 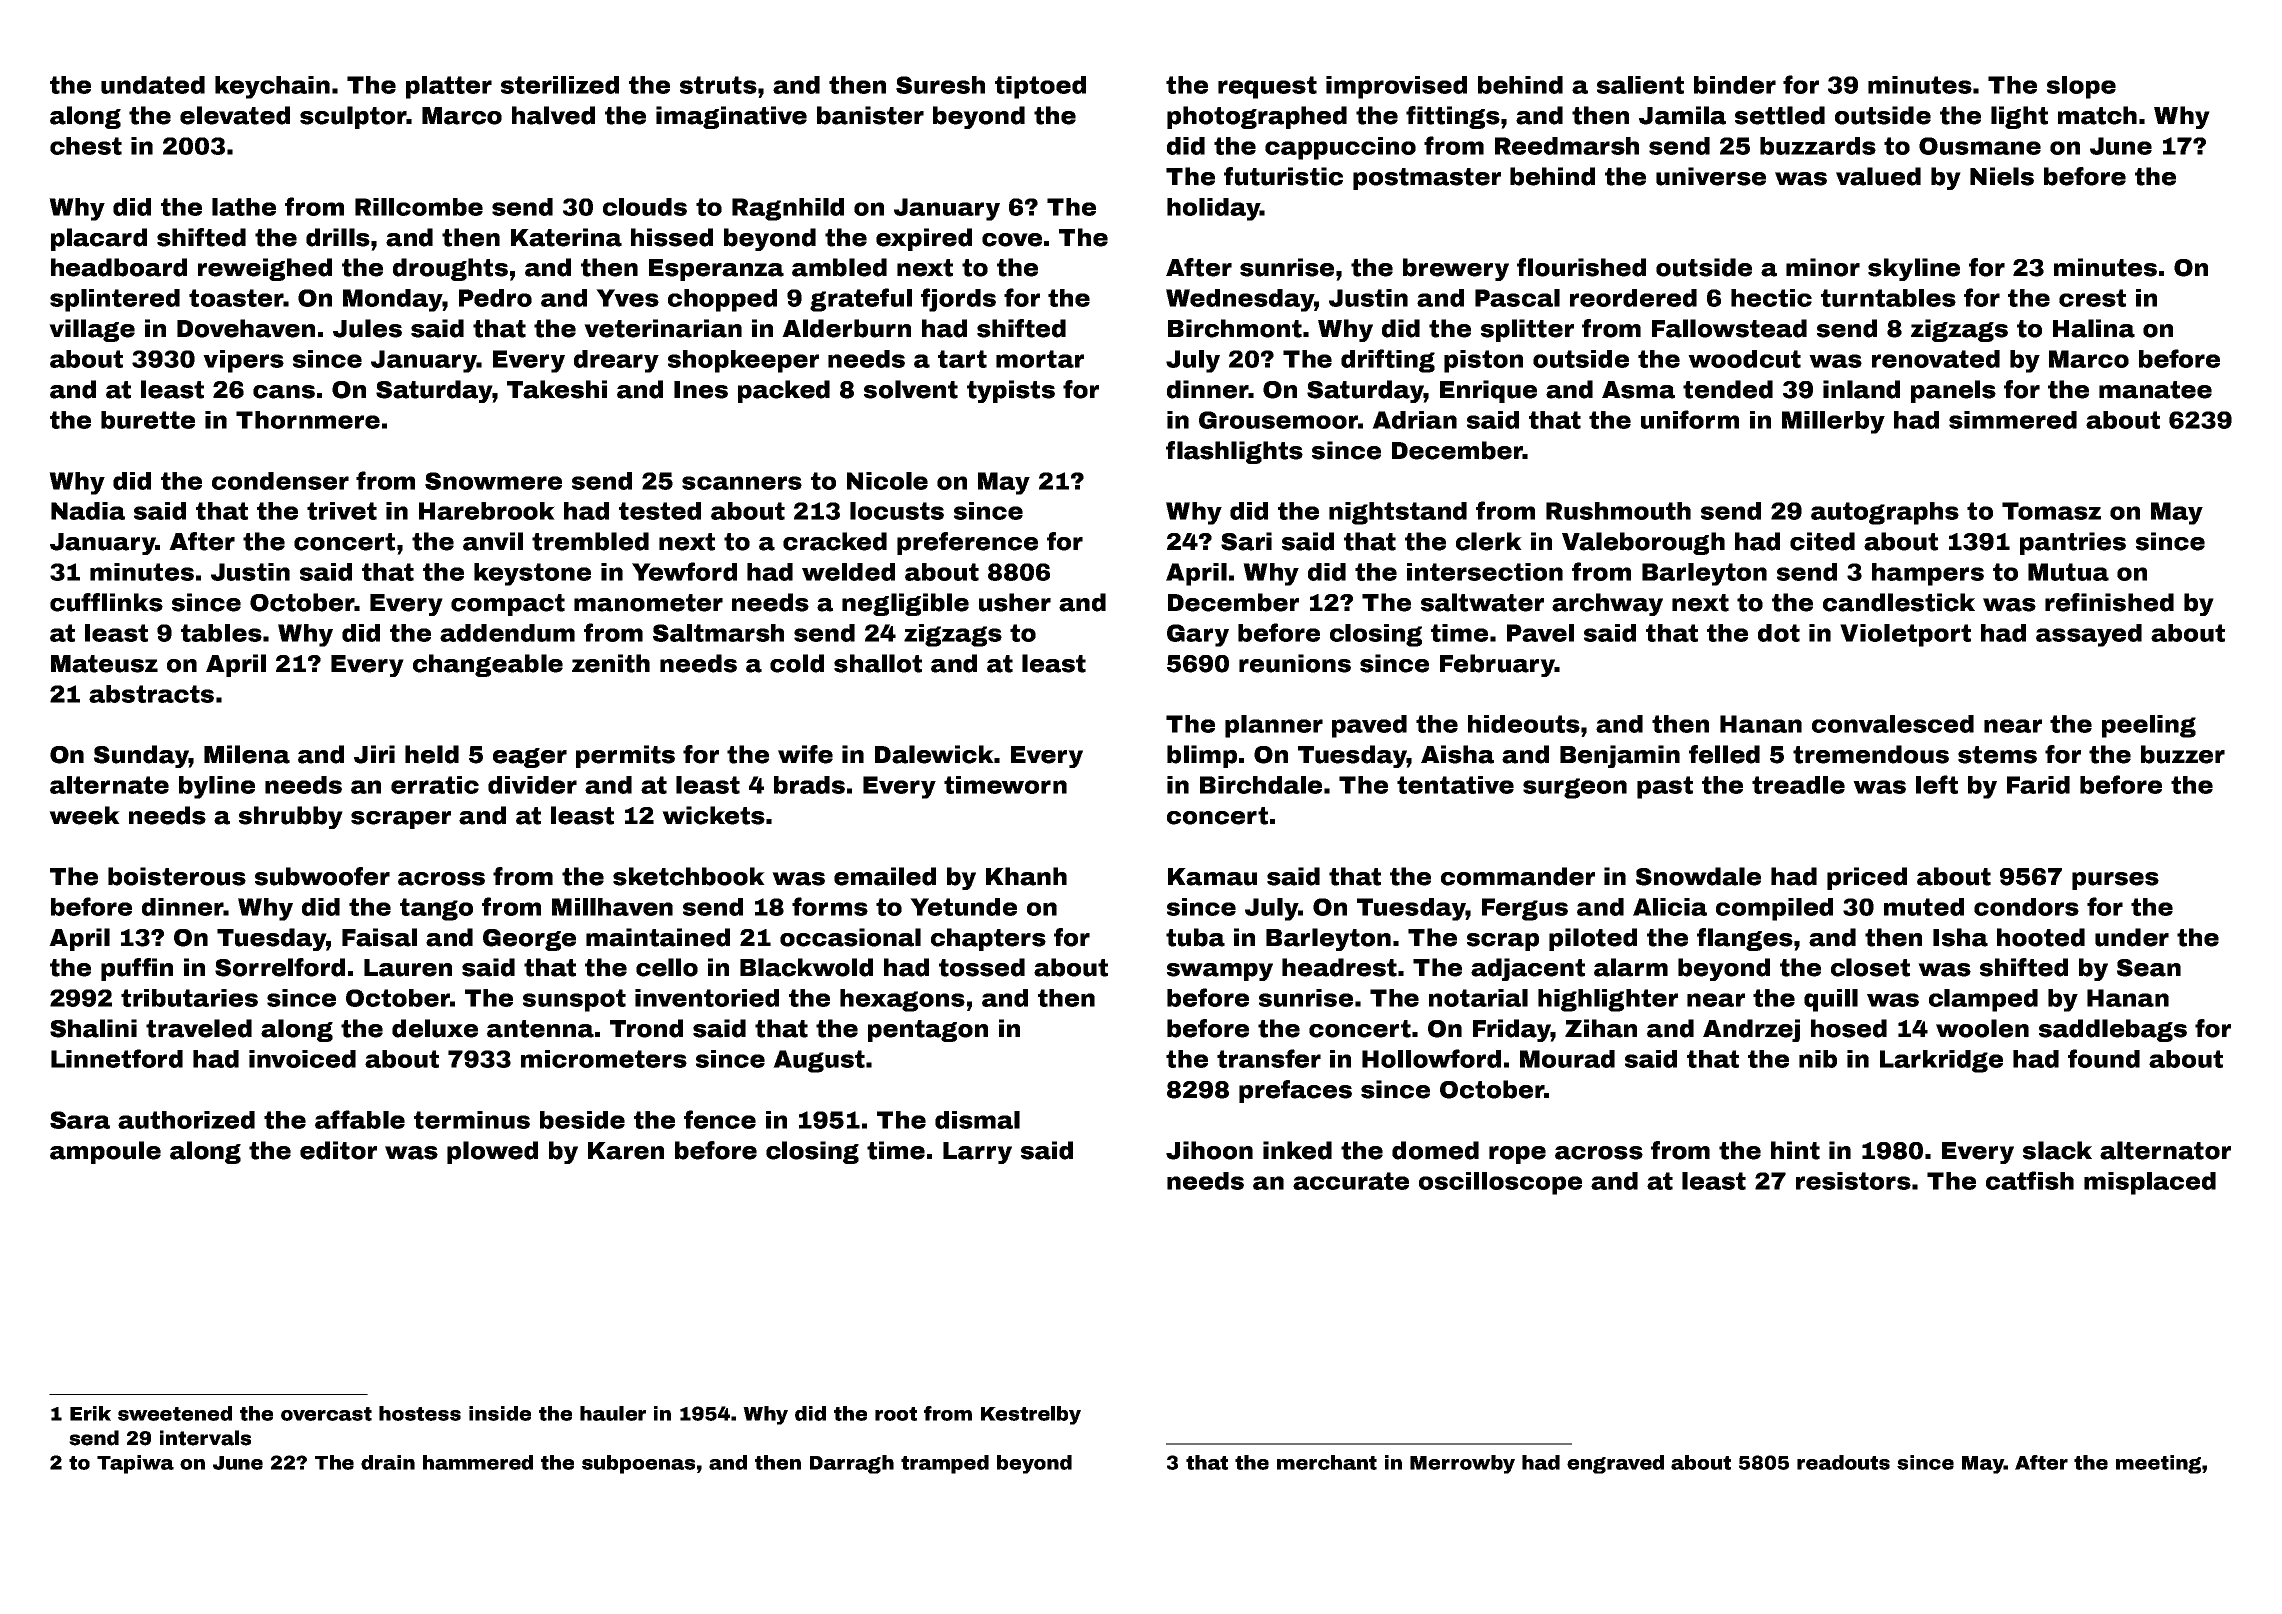 I want to click on stems, so click(x=1997, y=755).
